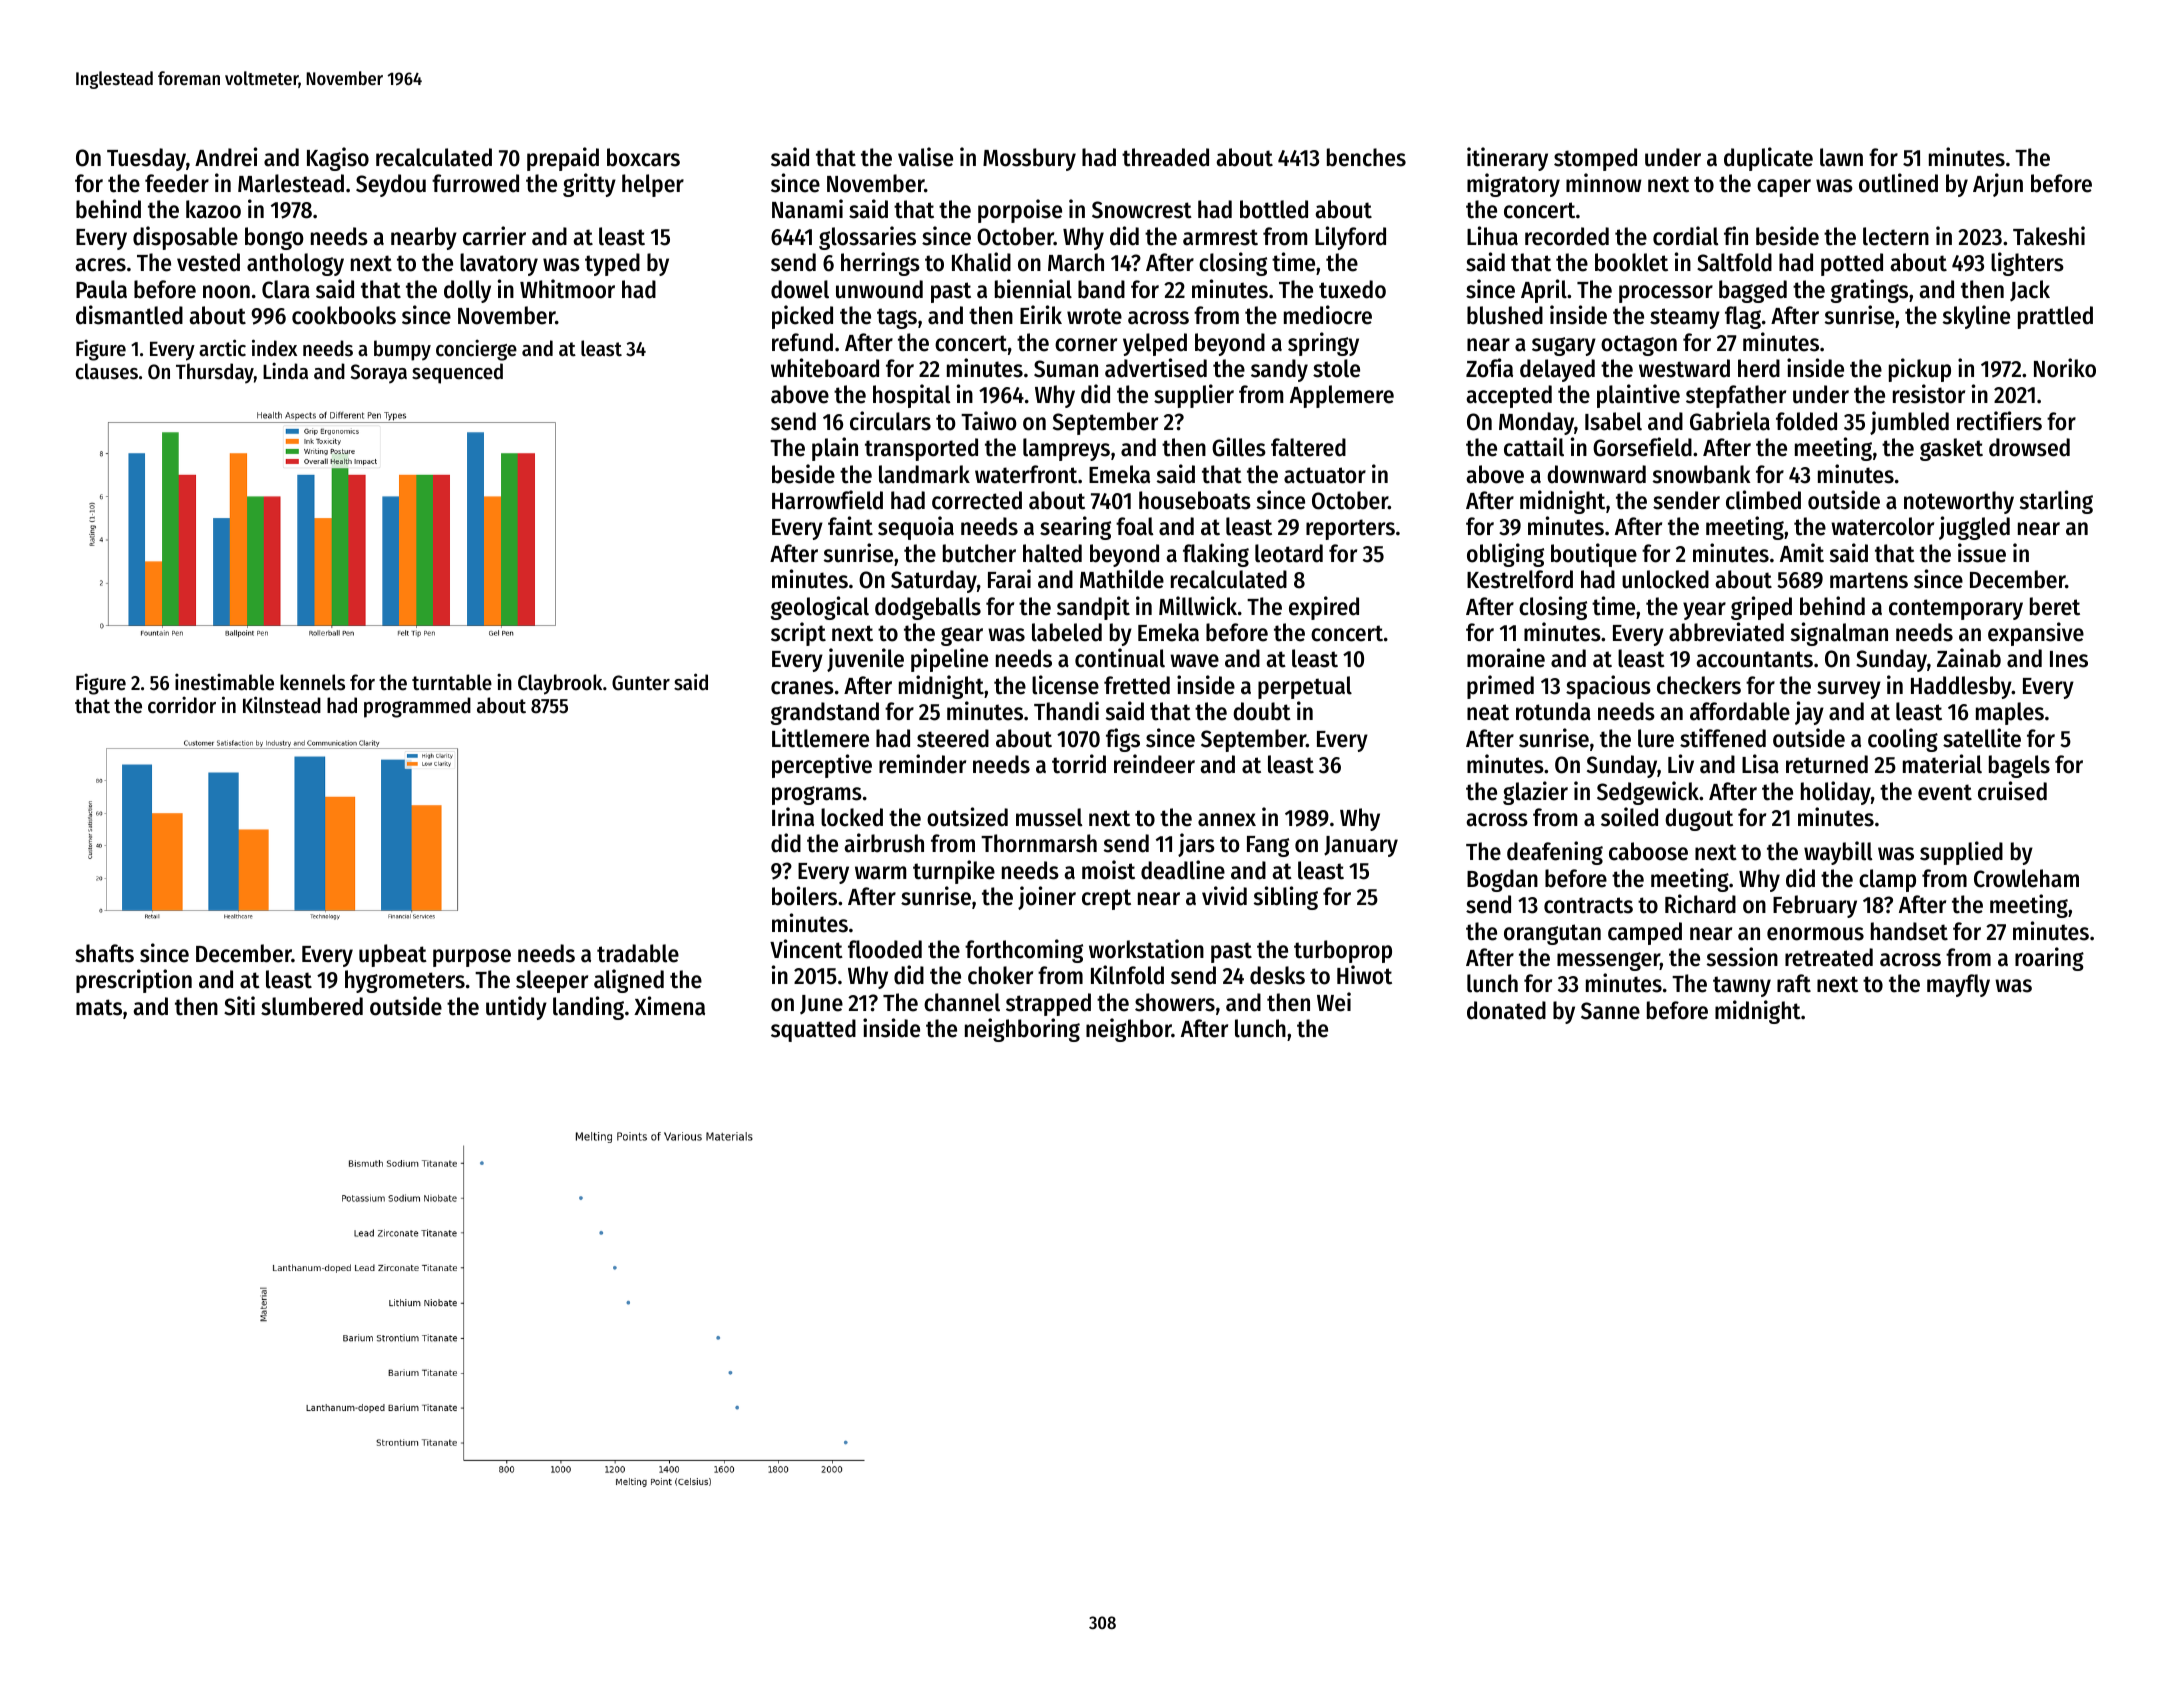 This page has height=1683, width=2178. I want to click on stomped, so click(1595, 159).
